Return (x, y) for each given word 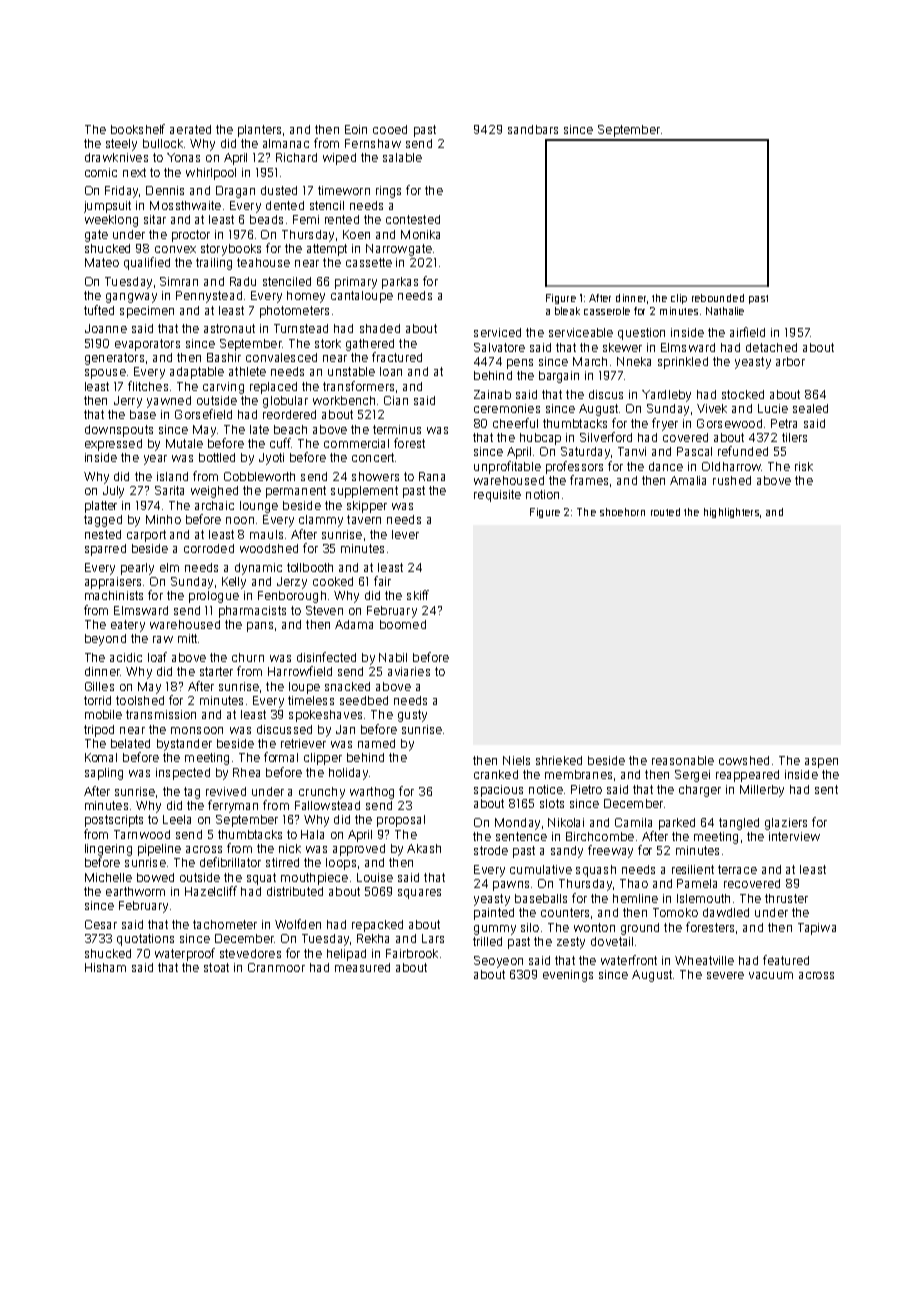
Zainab (492, 394)
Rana (432, 476)
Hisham (105, 967)
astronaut (229, 328)
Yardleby (666, 396)
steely (121, 145)
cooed (390, 129)
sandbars (533, 129)
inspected (183, 774)
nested (103, 534)
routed (665, 512)
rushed (732, 480)
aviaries (409, 671)
